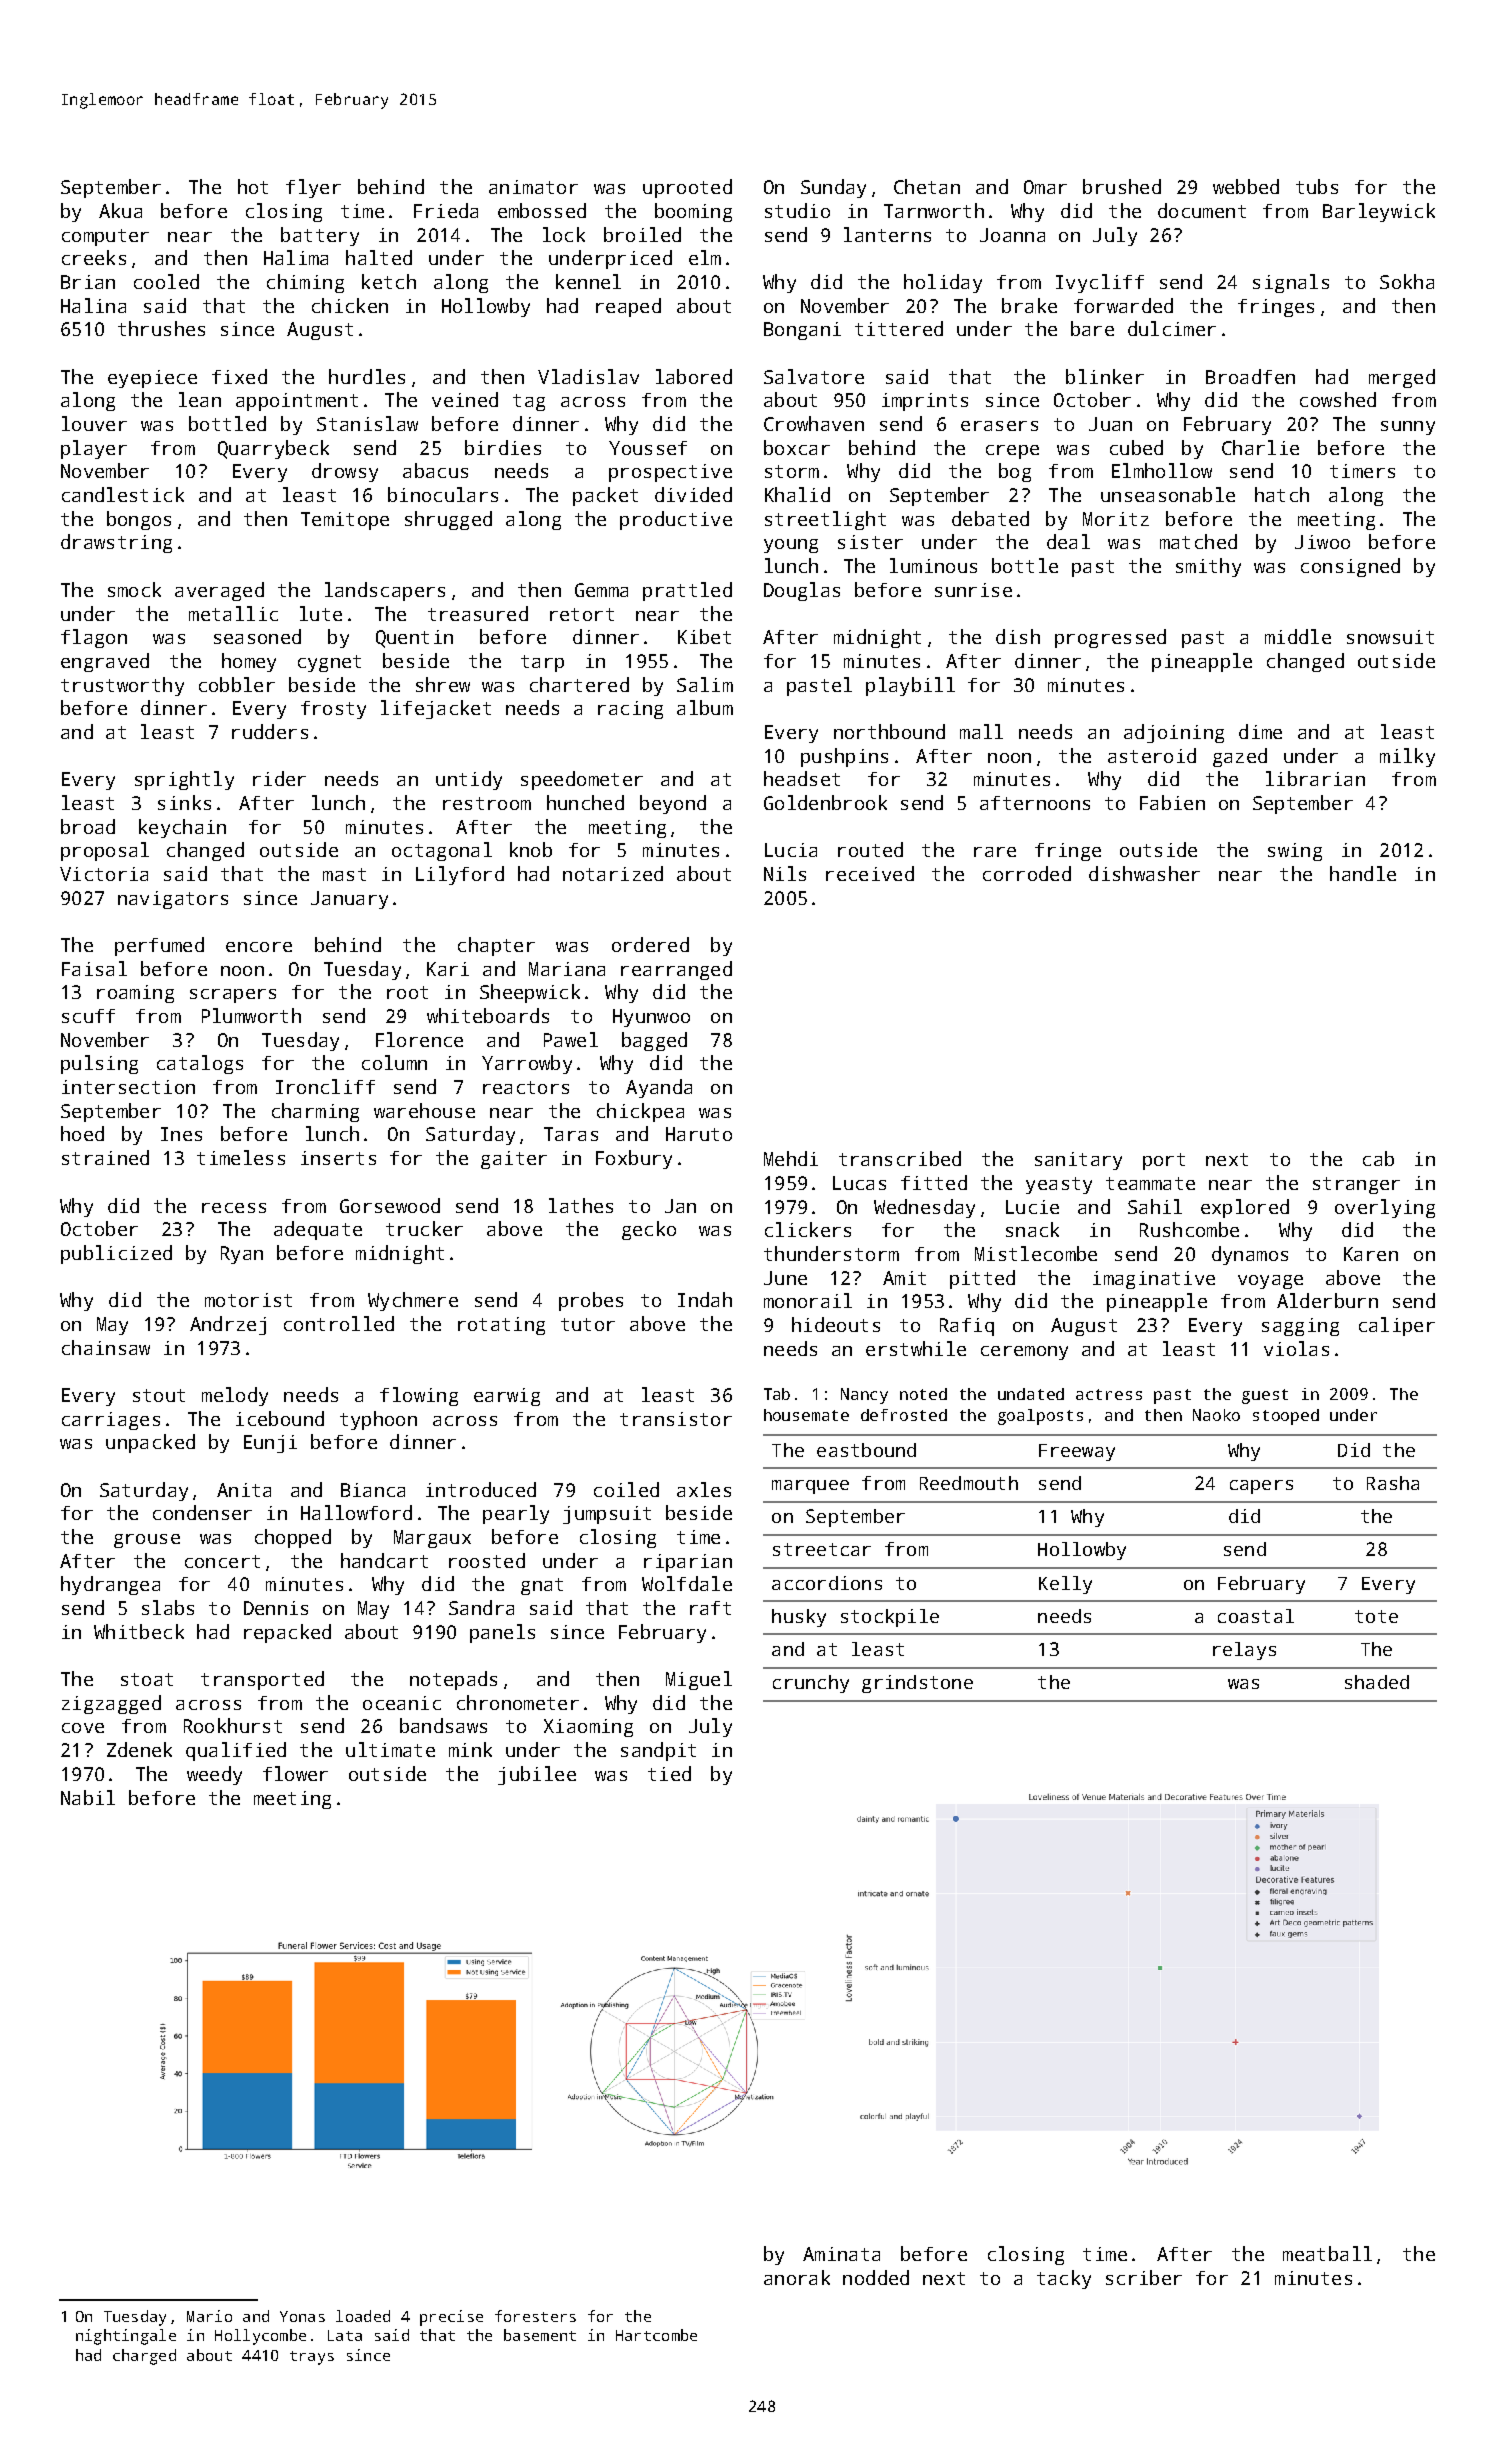 The image size is (1496, 2464). I want to click on Quarrybeck, so click(273, 449).
